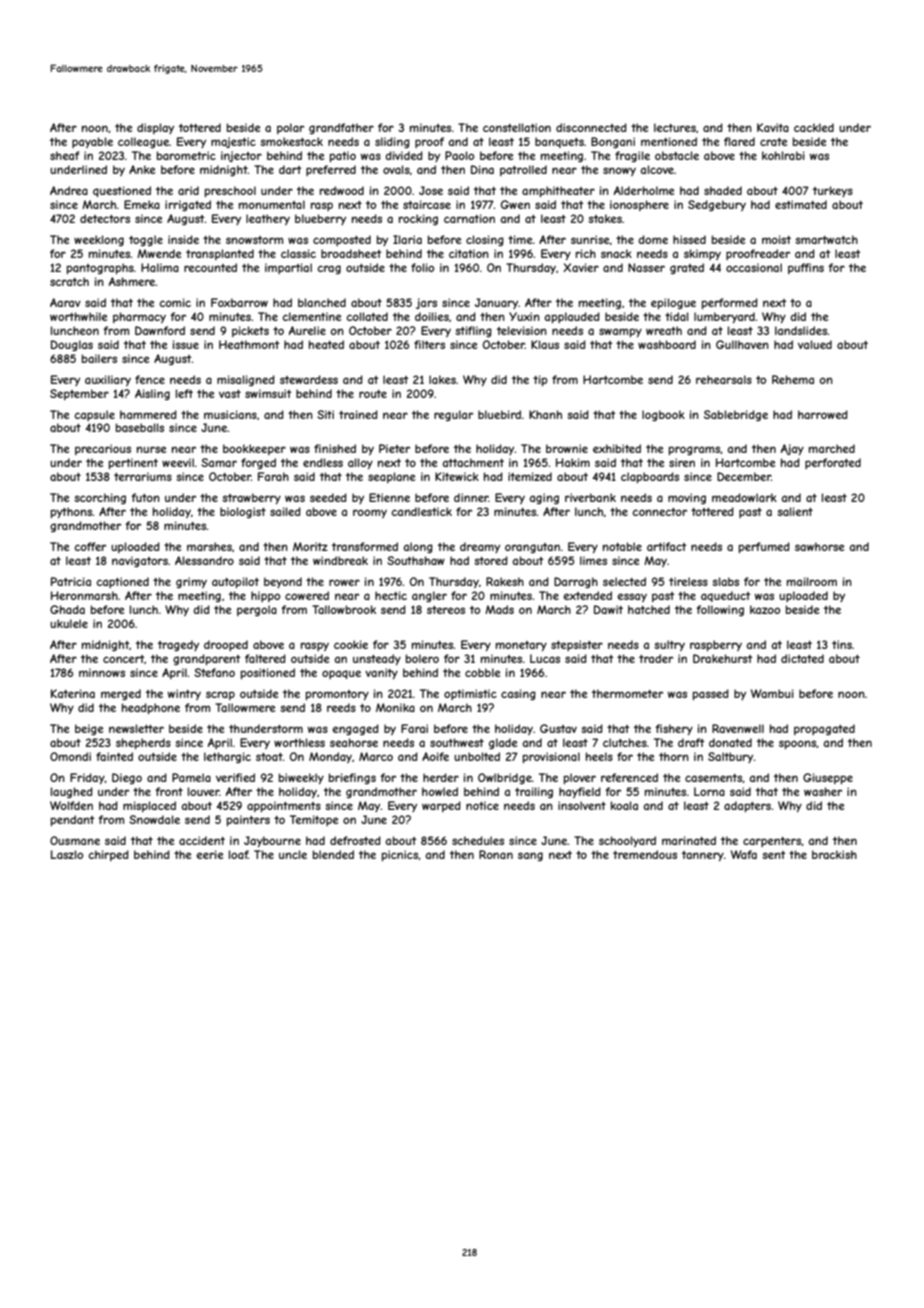  I want to click on Aarav, so click(65, 302).
